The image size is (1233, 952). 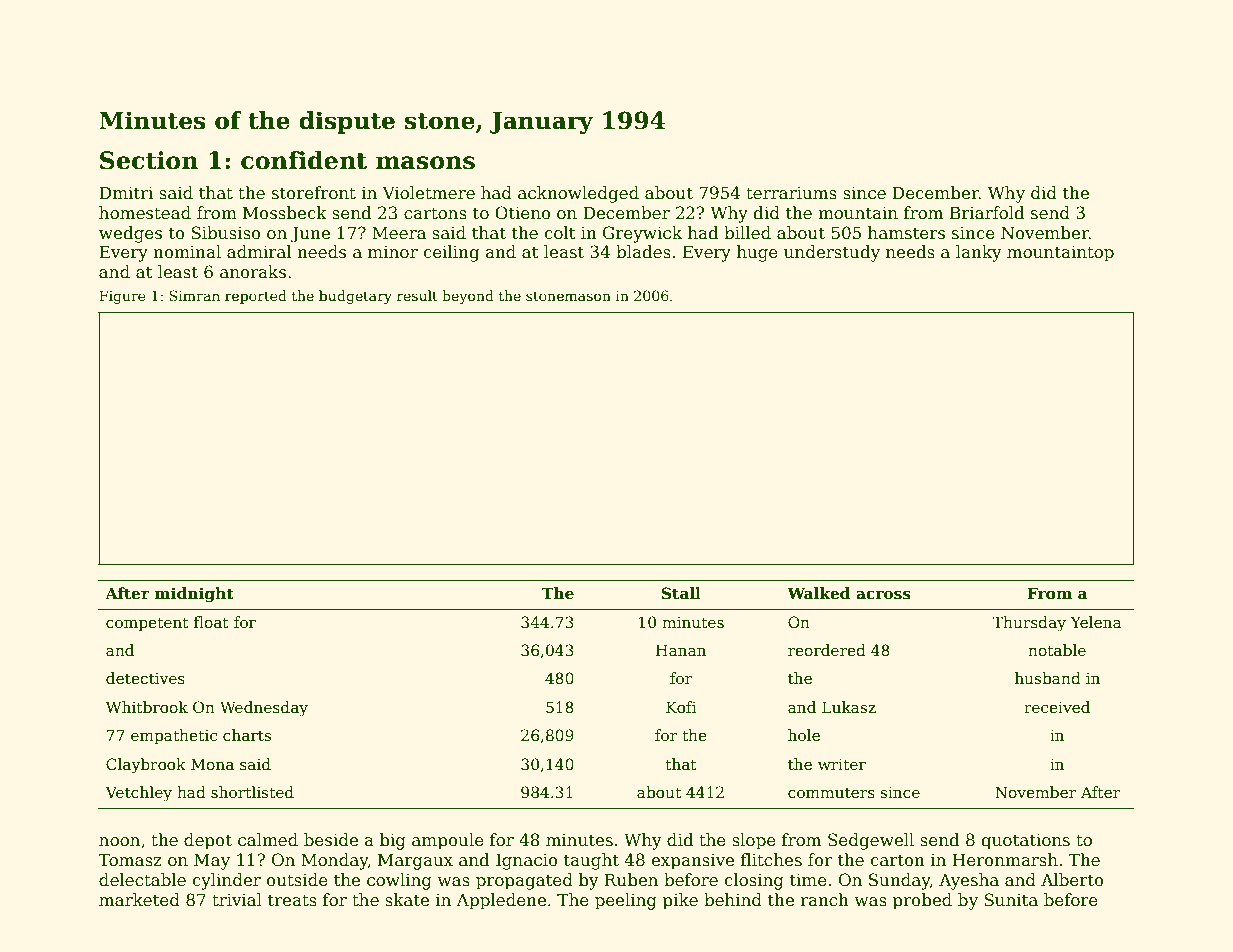 What do you see at coordinates (681, 650) in the image?
I see `Hanan` at bounding box center [681, 650].
